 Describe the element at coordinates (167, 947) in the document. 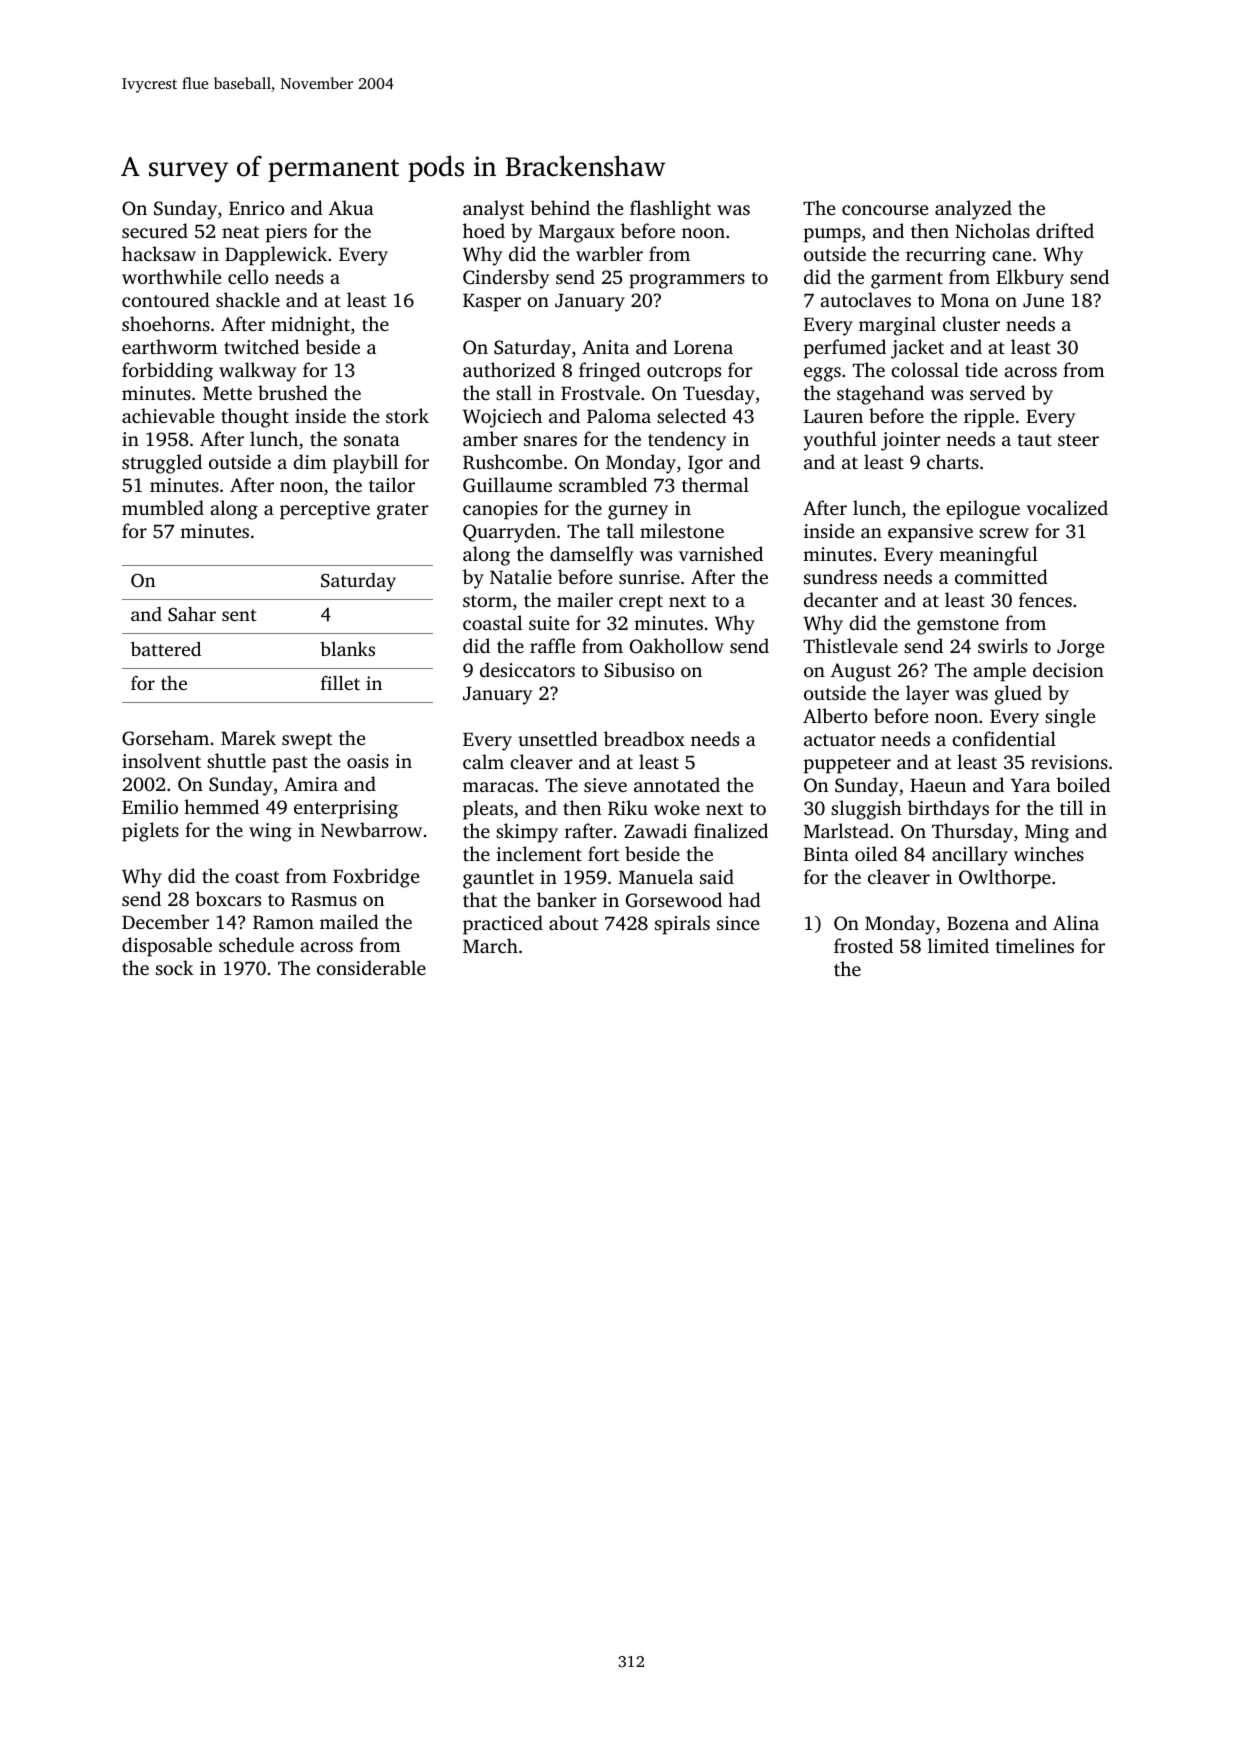

I see `disposable` at that location.
